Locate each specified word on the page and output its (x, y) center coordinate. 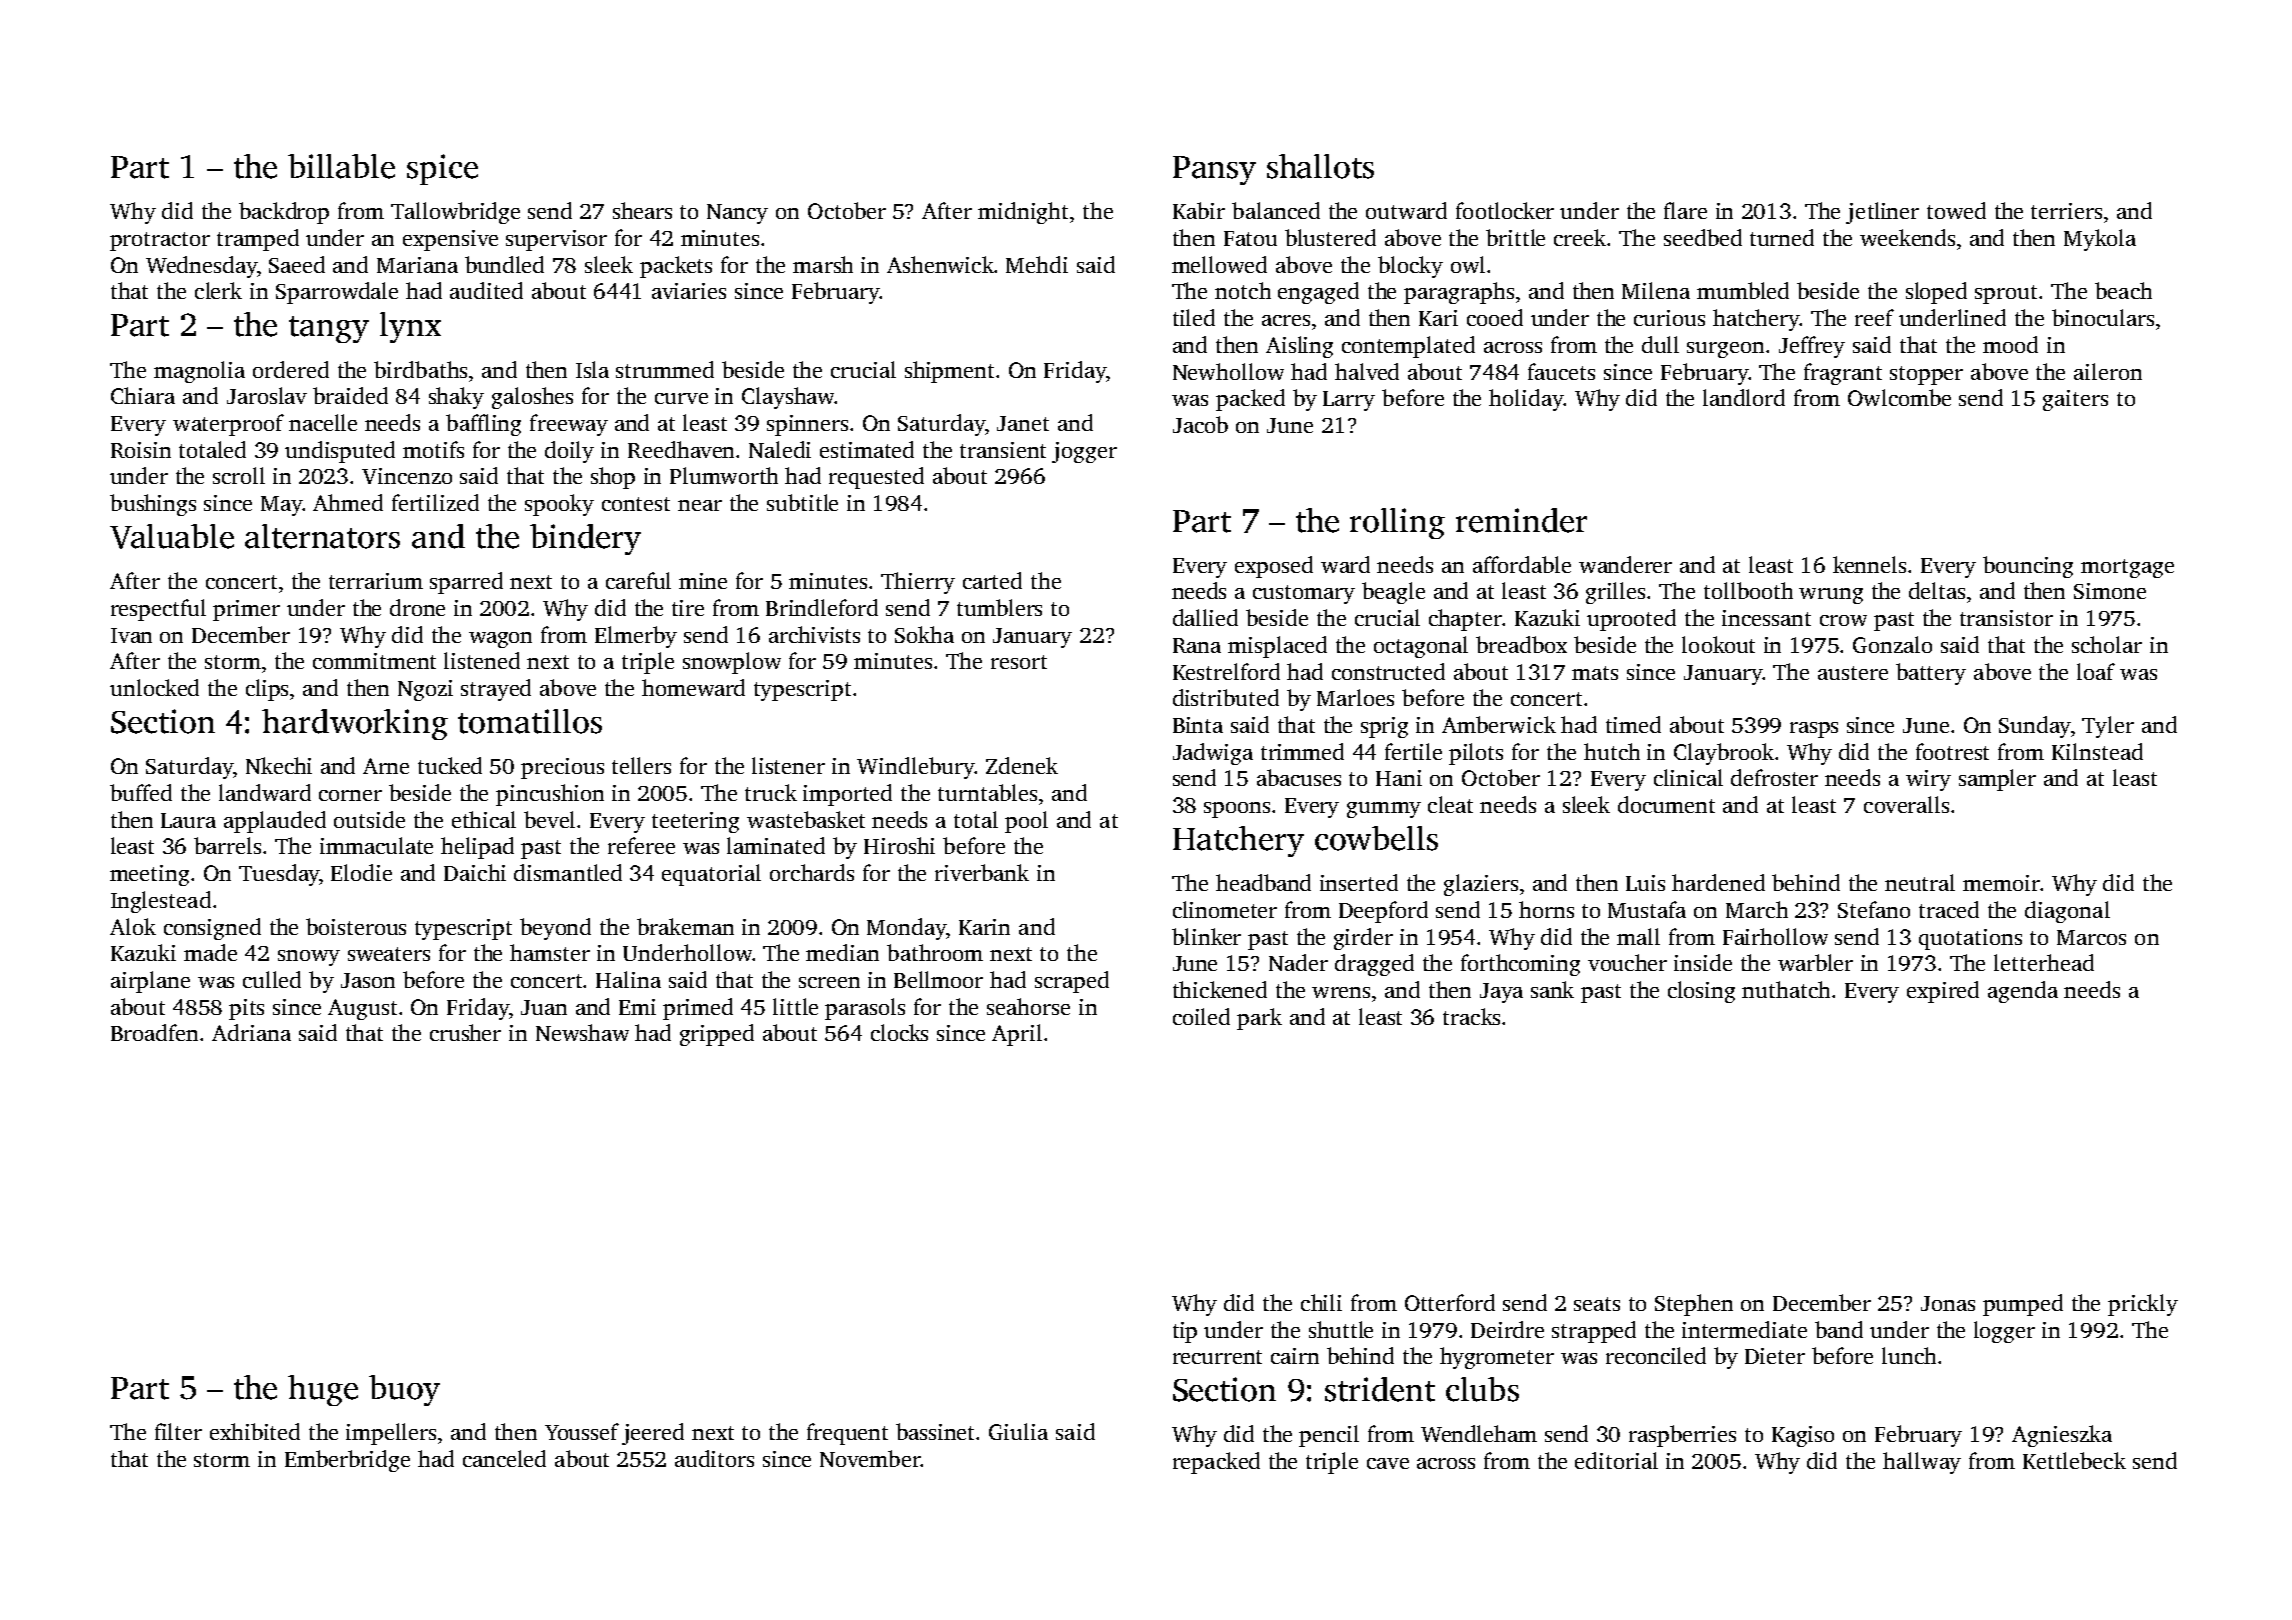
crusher (465, 1032)
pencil (1329, 1436)
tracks (1471, 1016)
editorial (1616, 1460)
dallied (1205, 617)
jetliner (1882, 213)
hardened (1718, 882)
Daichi (475, 872)
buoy (404, 1390)
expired (1943, 992)
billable (341, 166)
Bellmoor (938, 979)
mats (1595, 673)
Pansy (1214, 170)
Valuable (172, 536)
